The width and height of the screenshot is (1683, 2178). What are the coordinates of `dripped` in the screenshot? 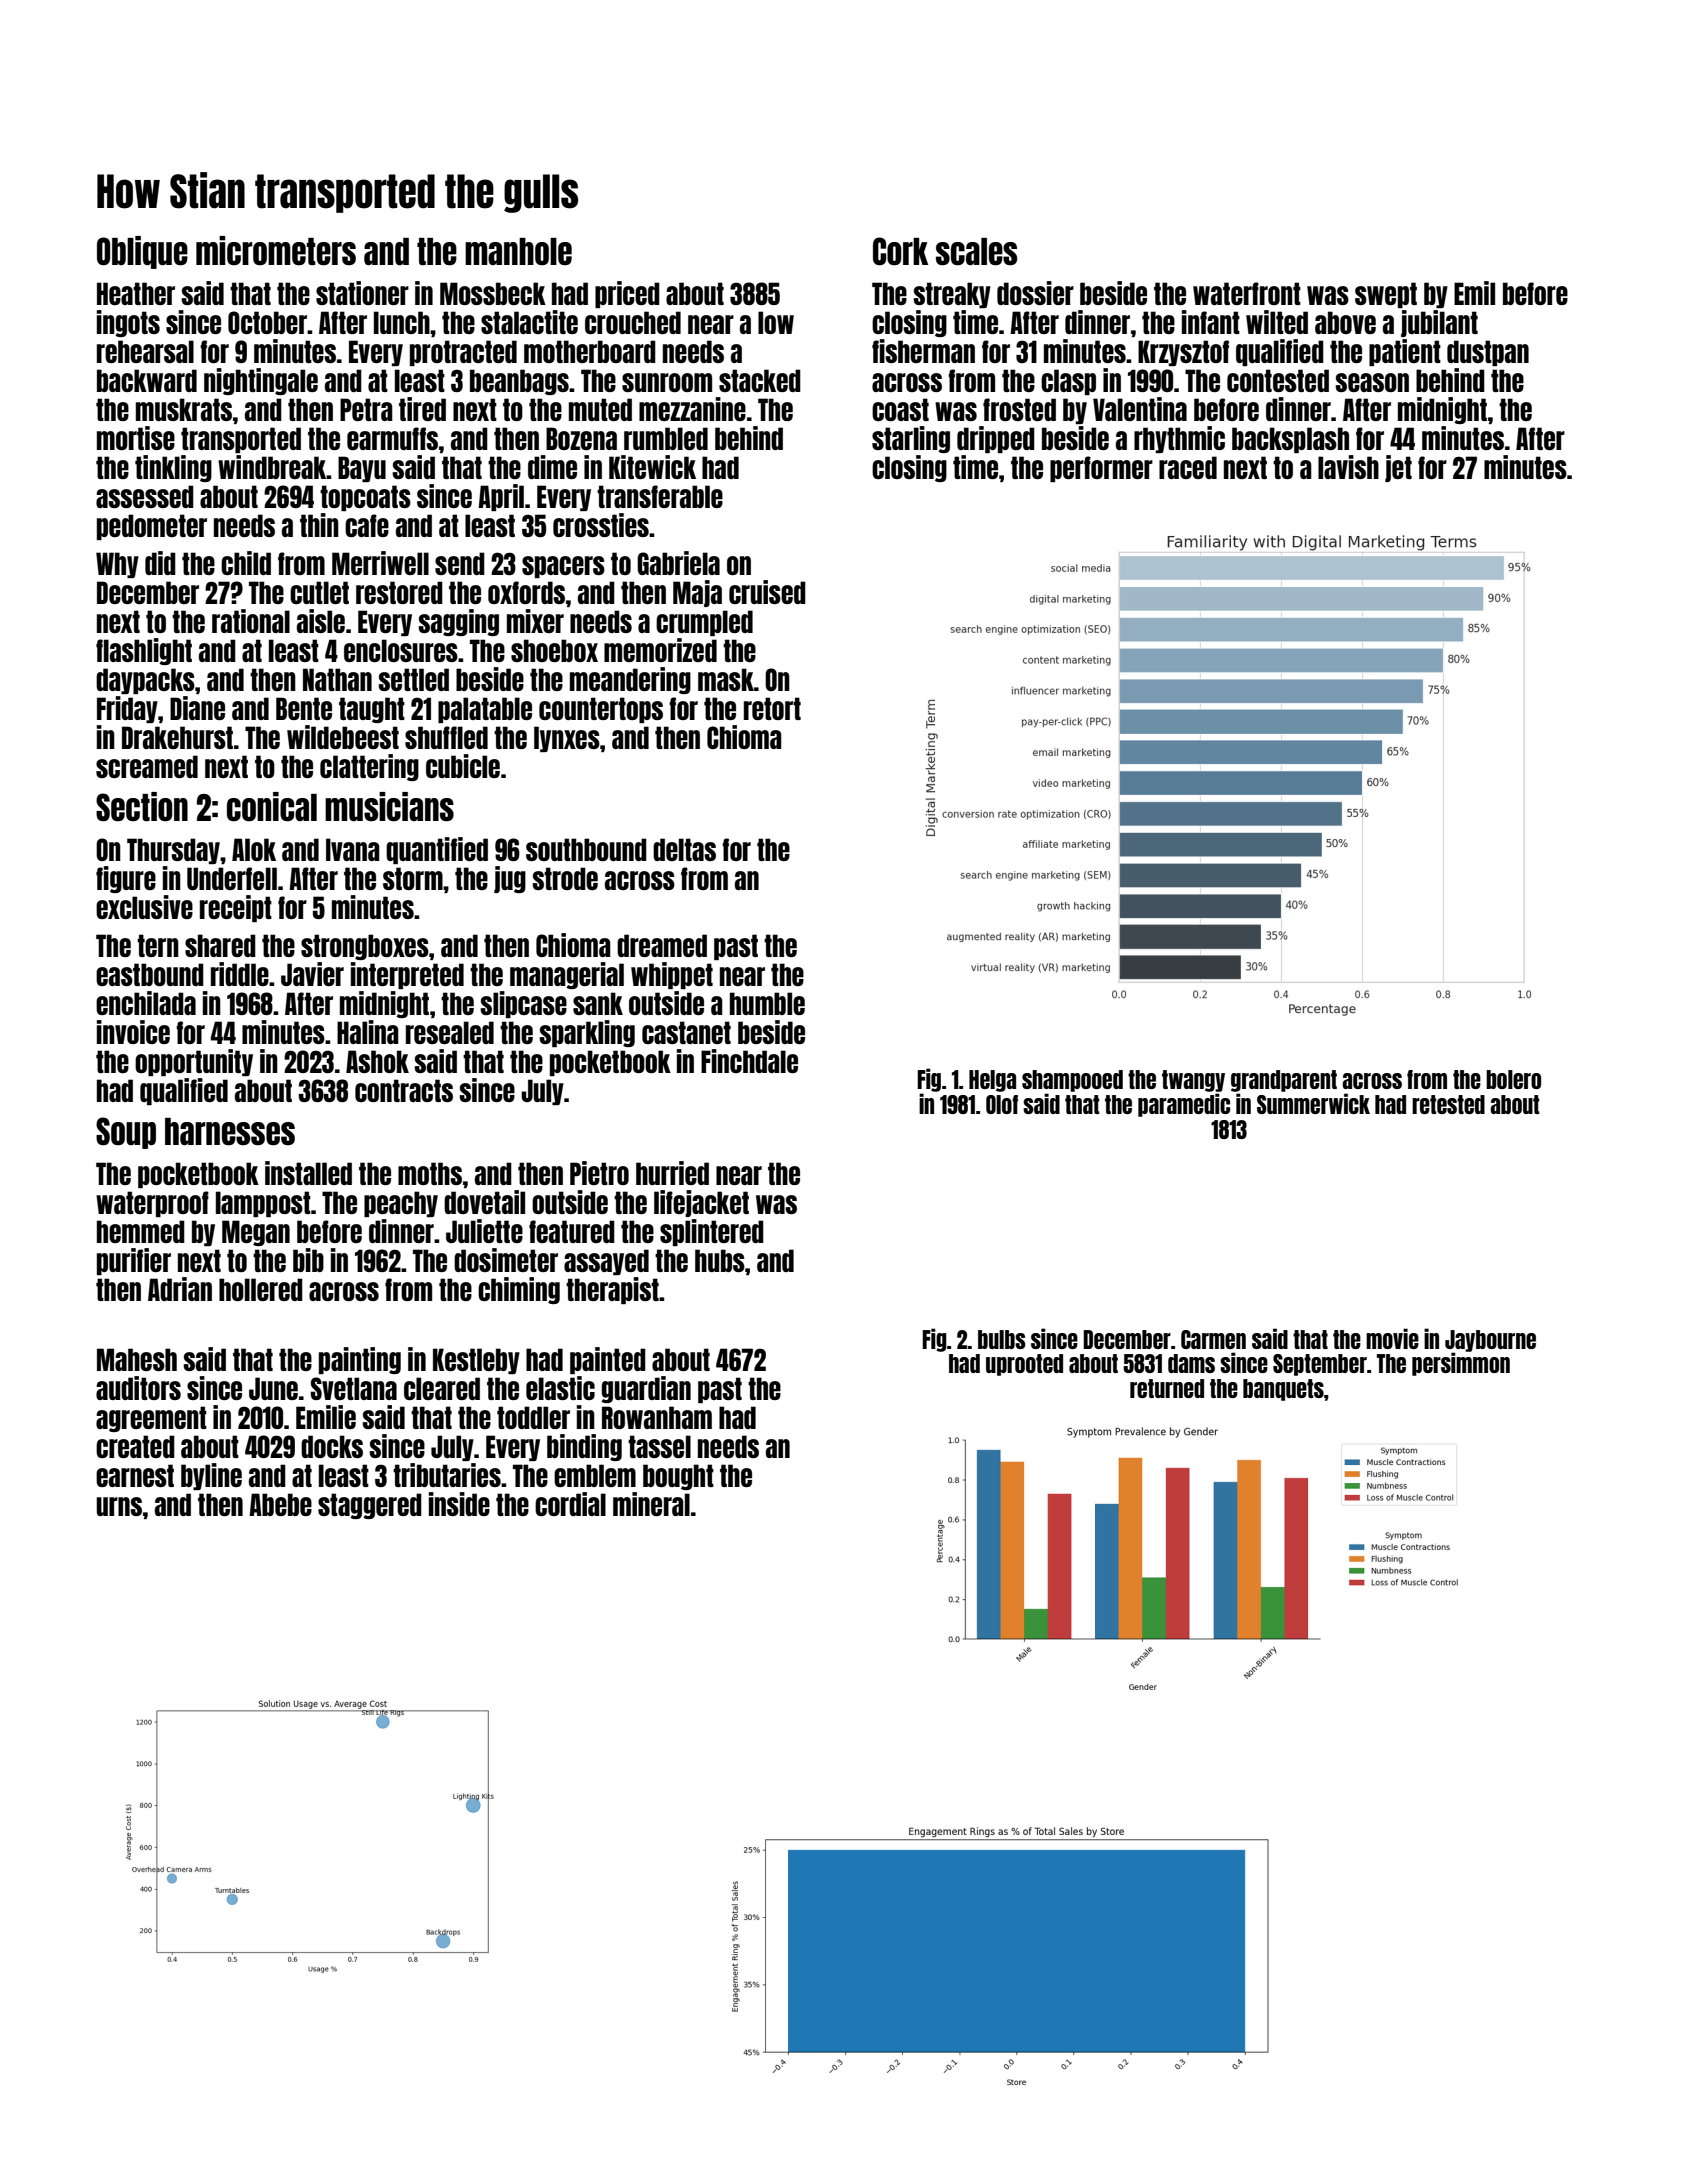 It's located at (996, 439).
